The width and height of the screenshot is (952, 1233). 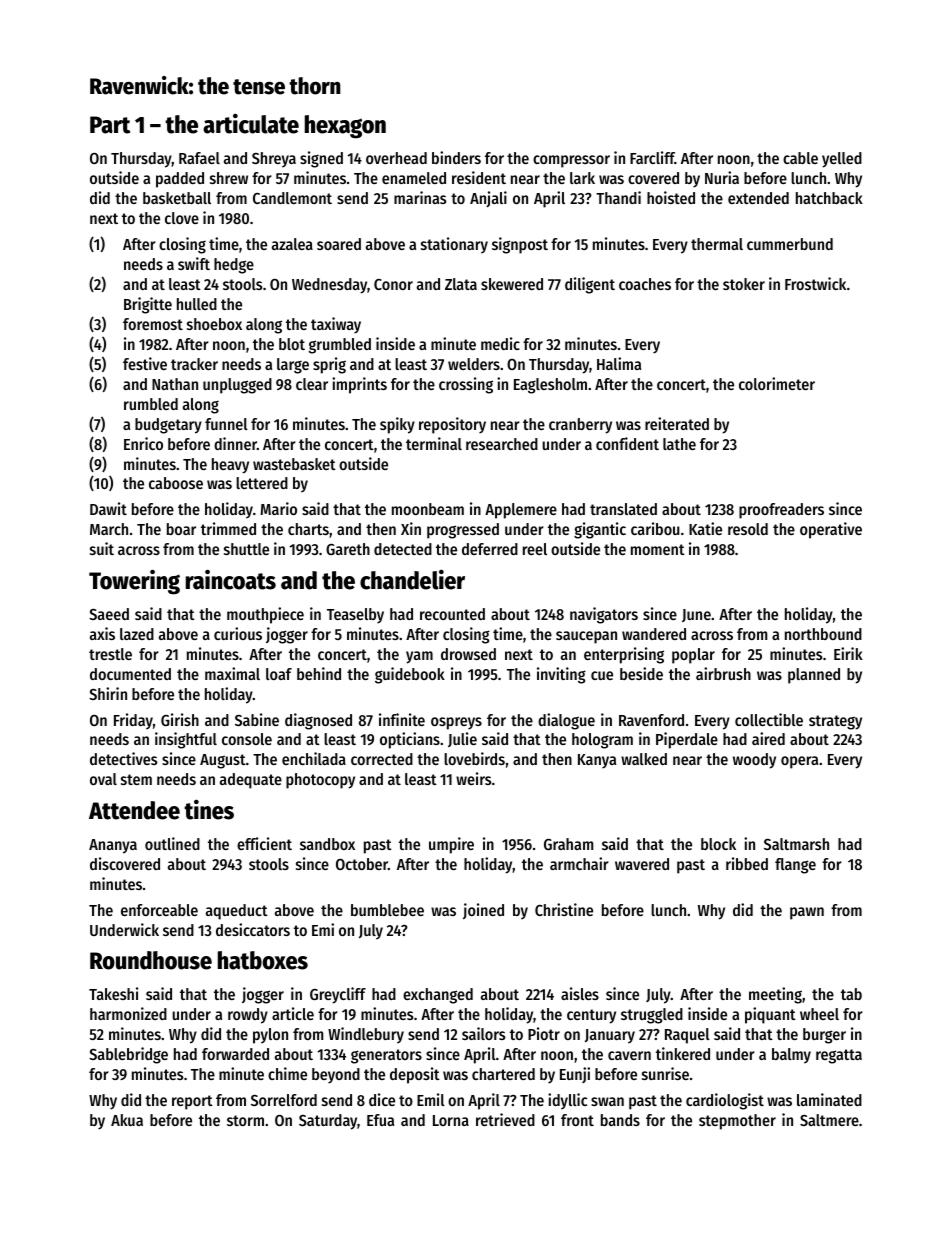 I want to click on coaches, so click(x=645, y=284).
